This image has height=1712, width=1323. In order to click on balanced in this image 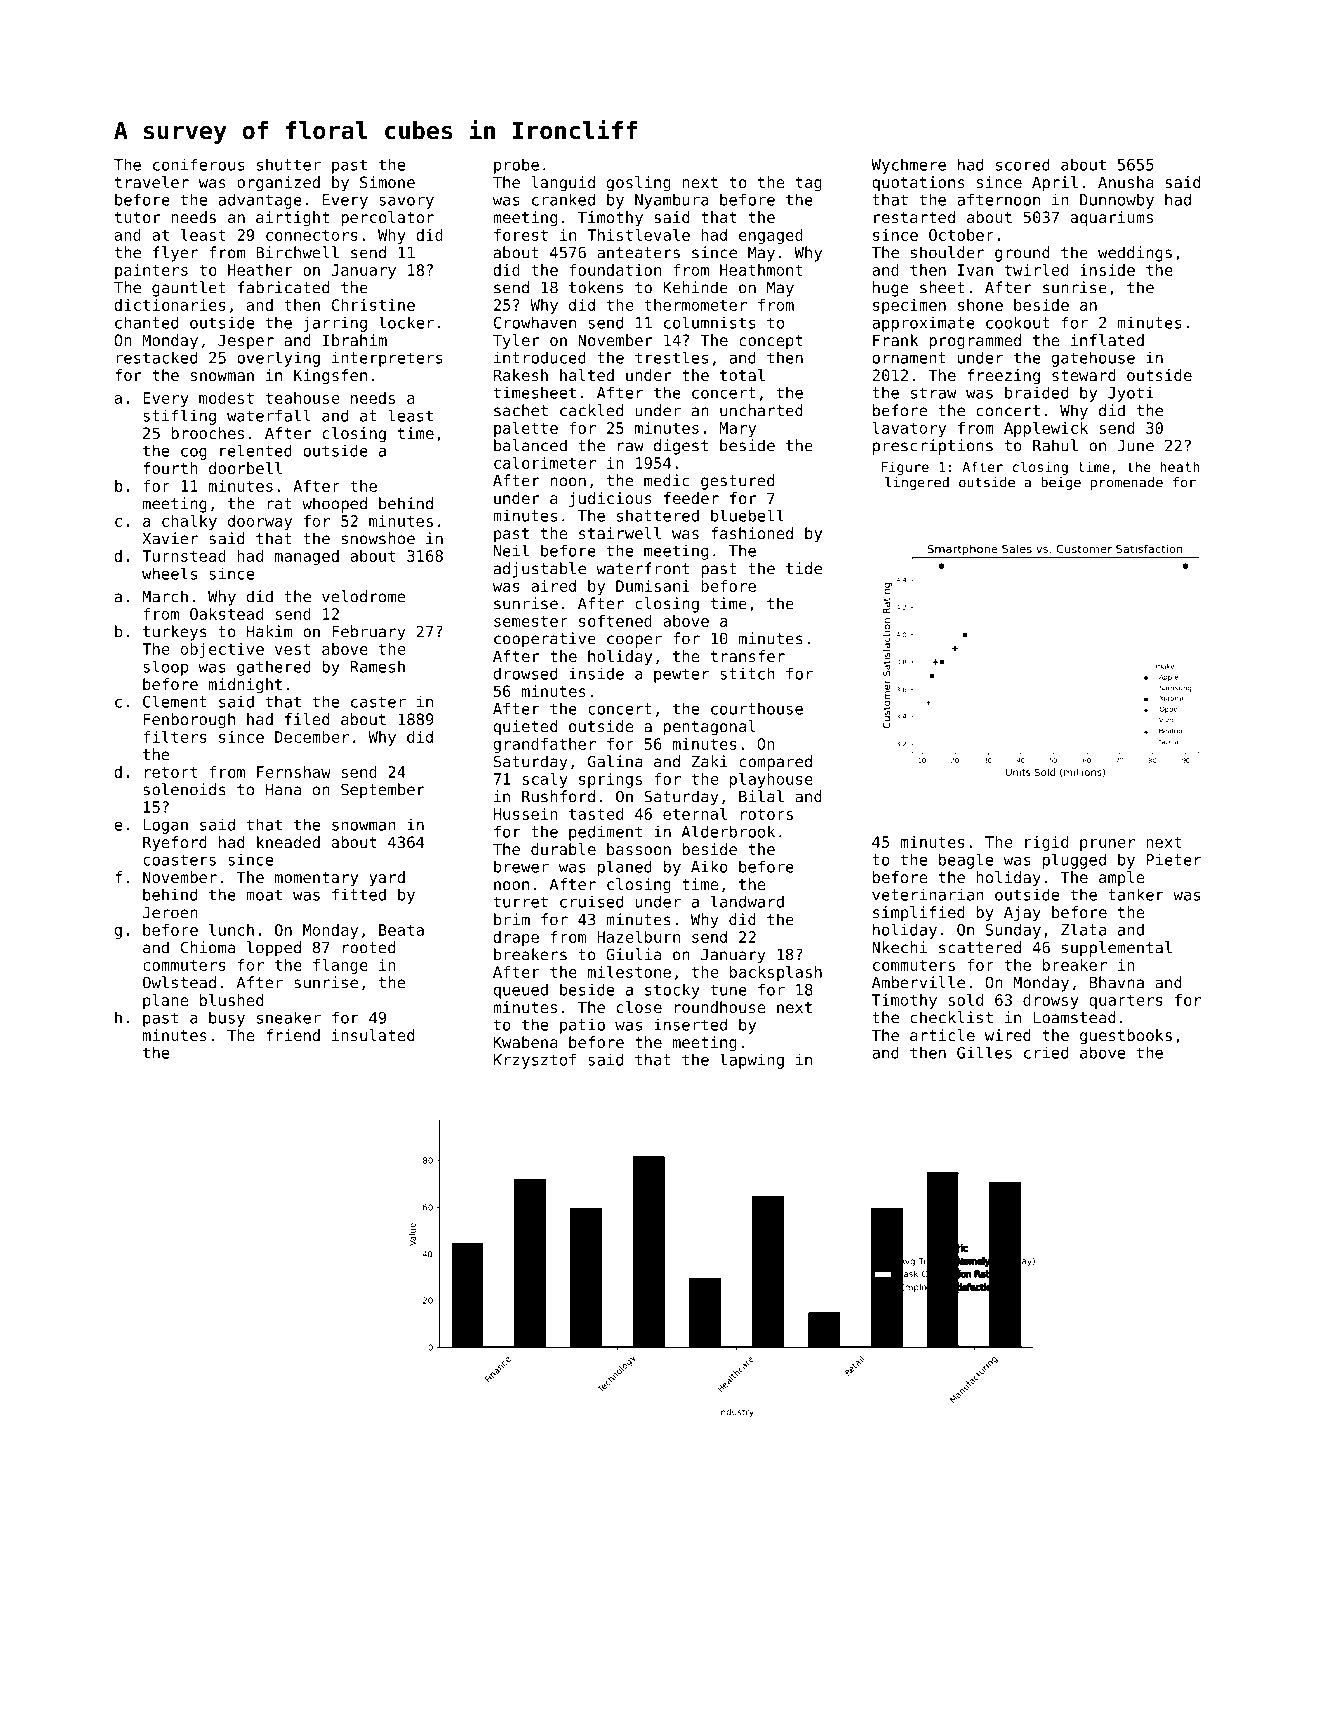, I will do `click(530, 445)`.
